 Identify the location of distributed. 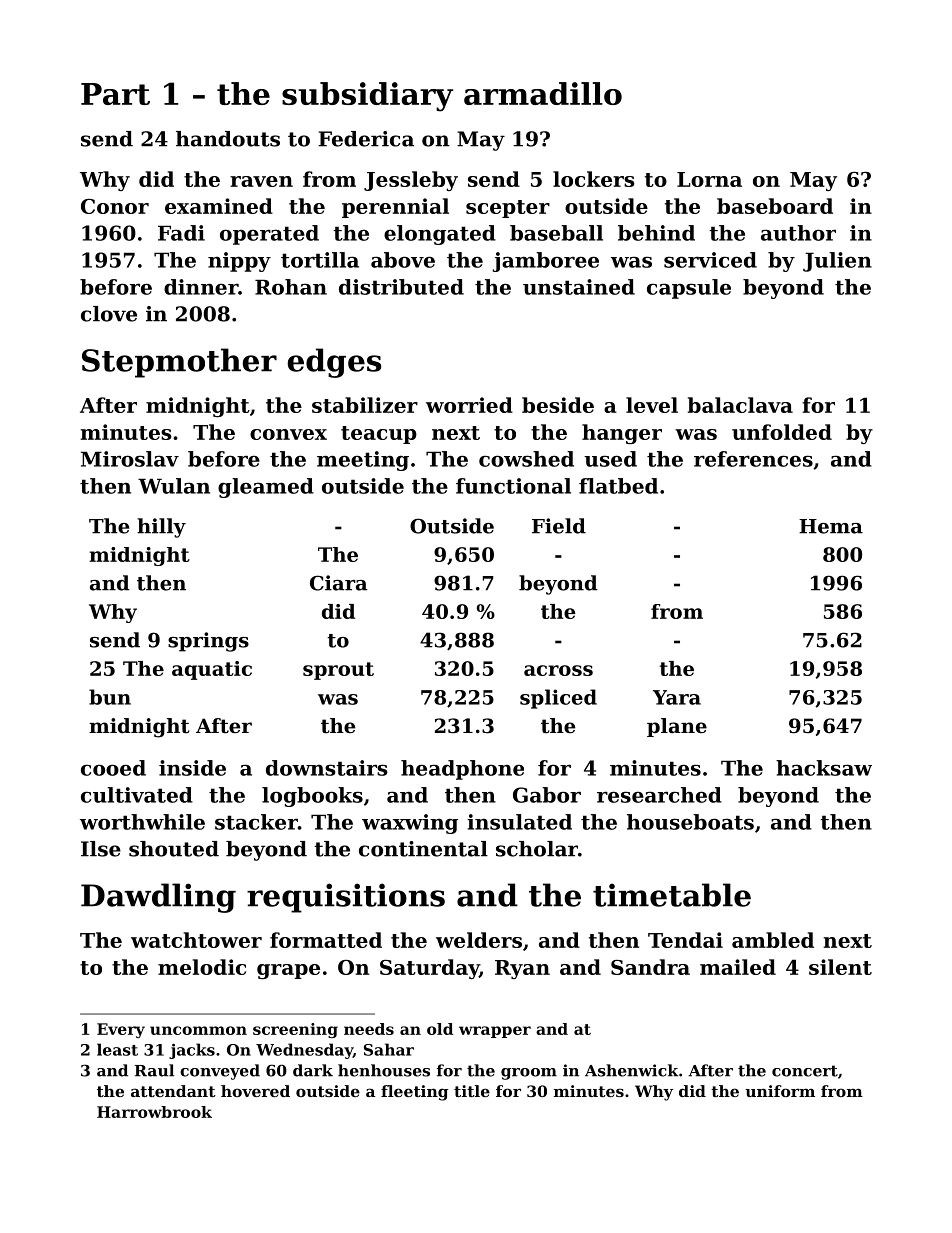
(401, 287).
